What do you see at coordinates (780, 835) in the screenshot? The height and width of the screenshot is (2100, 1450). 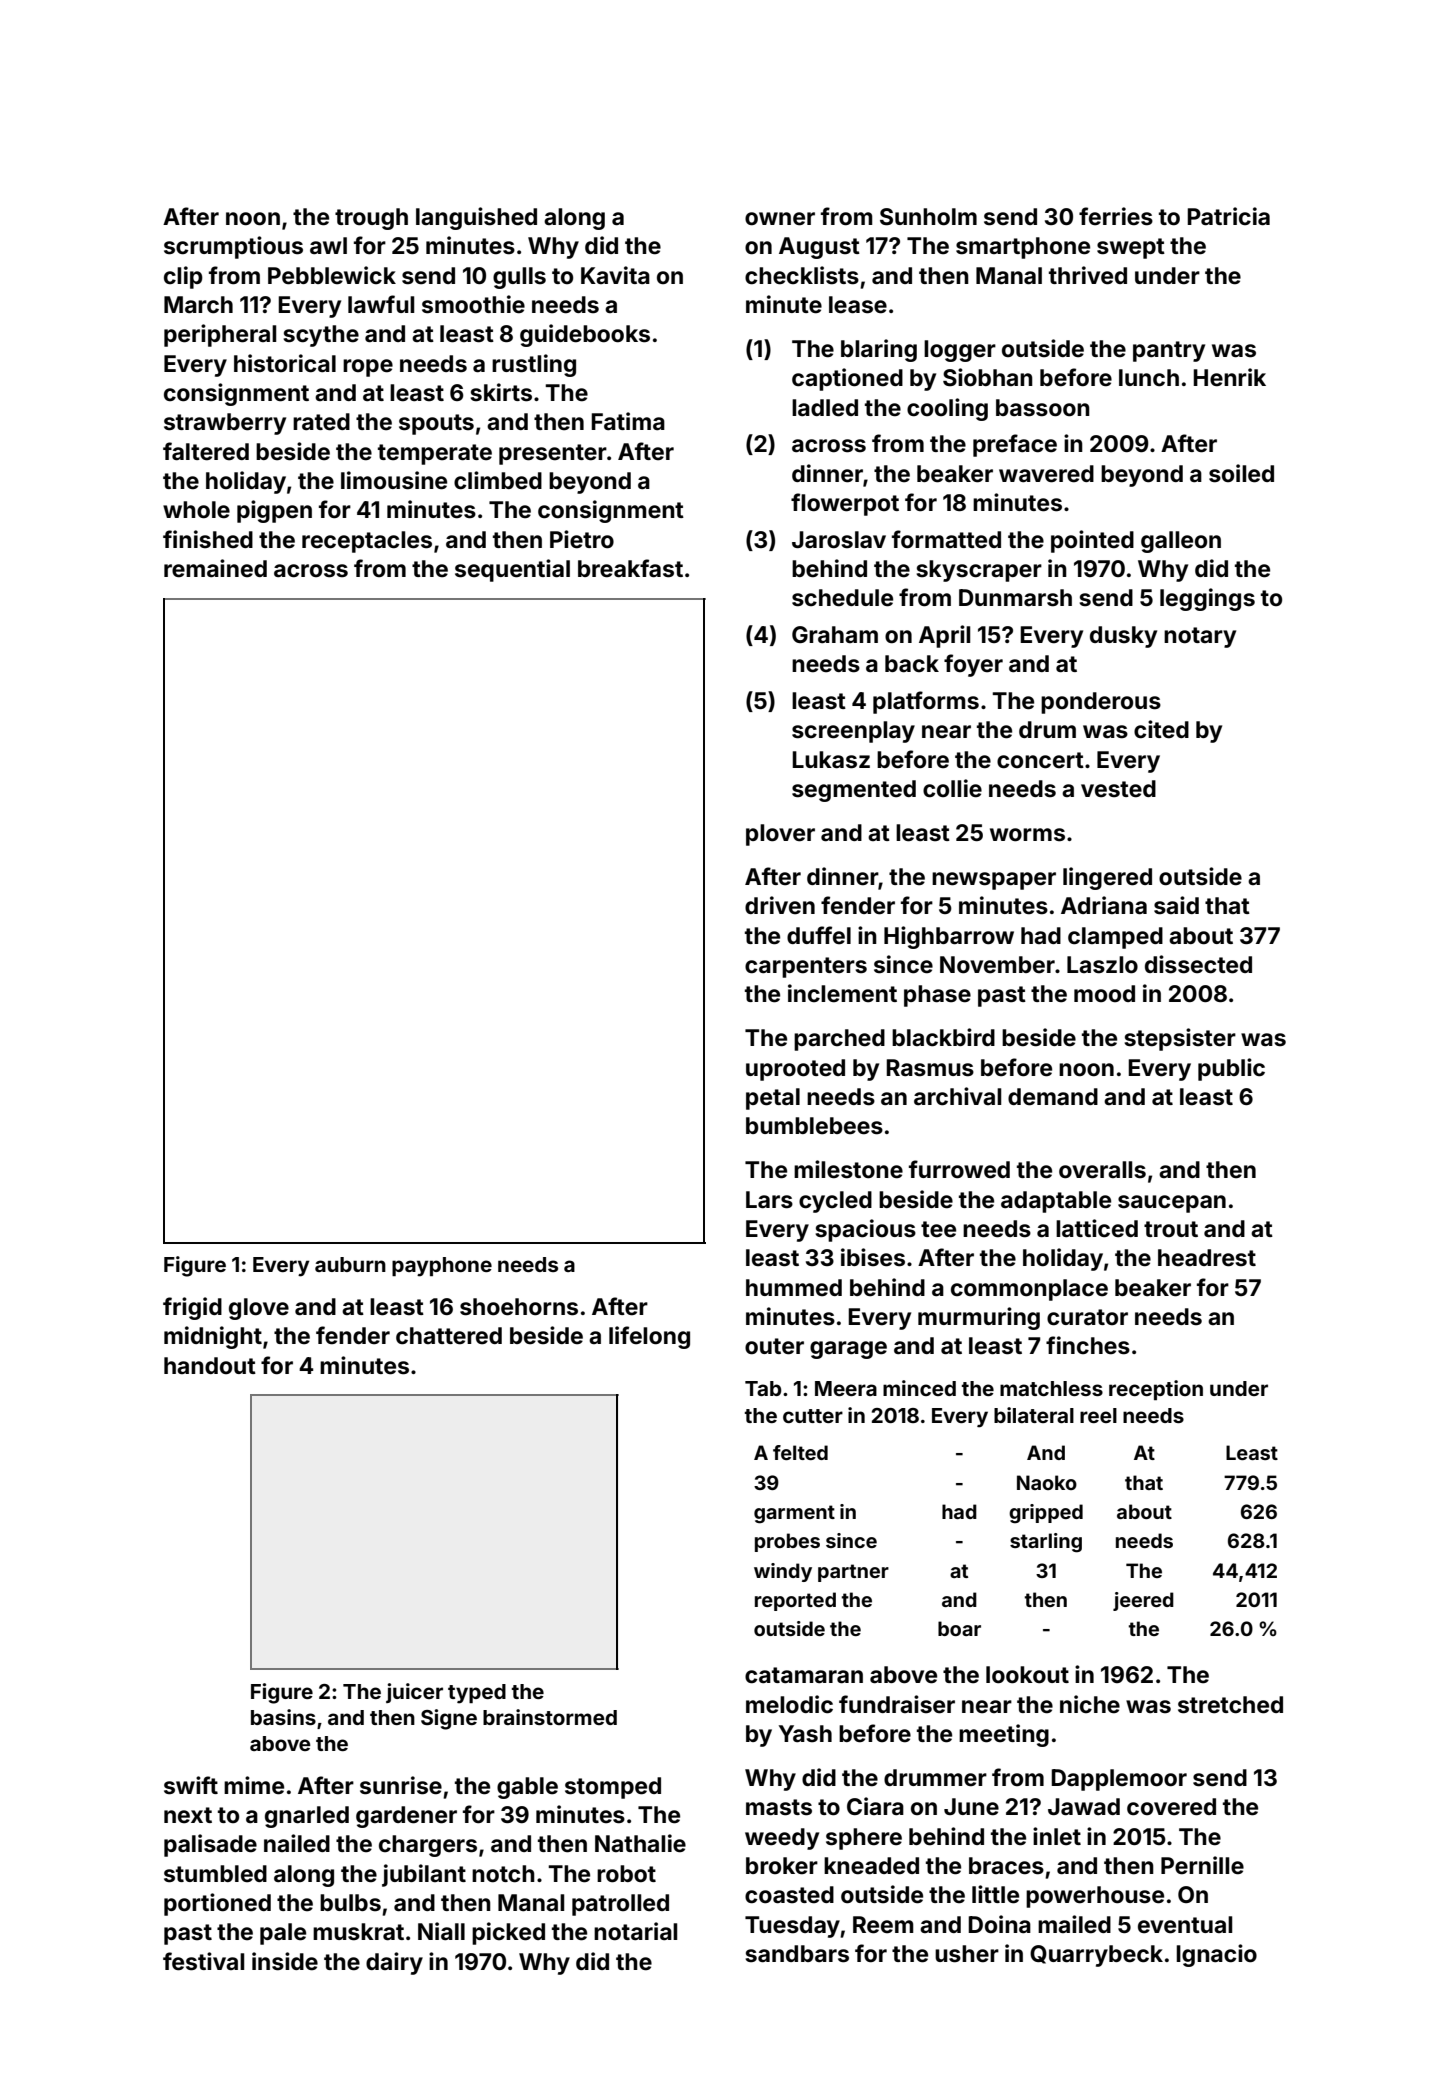 I see `plover` at bounding box center [780, 835].
